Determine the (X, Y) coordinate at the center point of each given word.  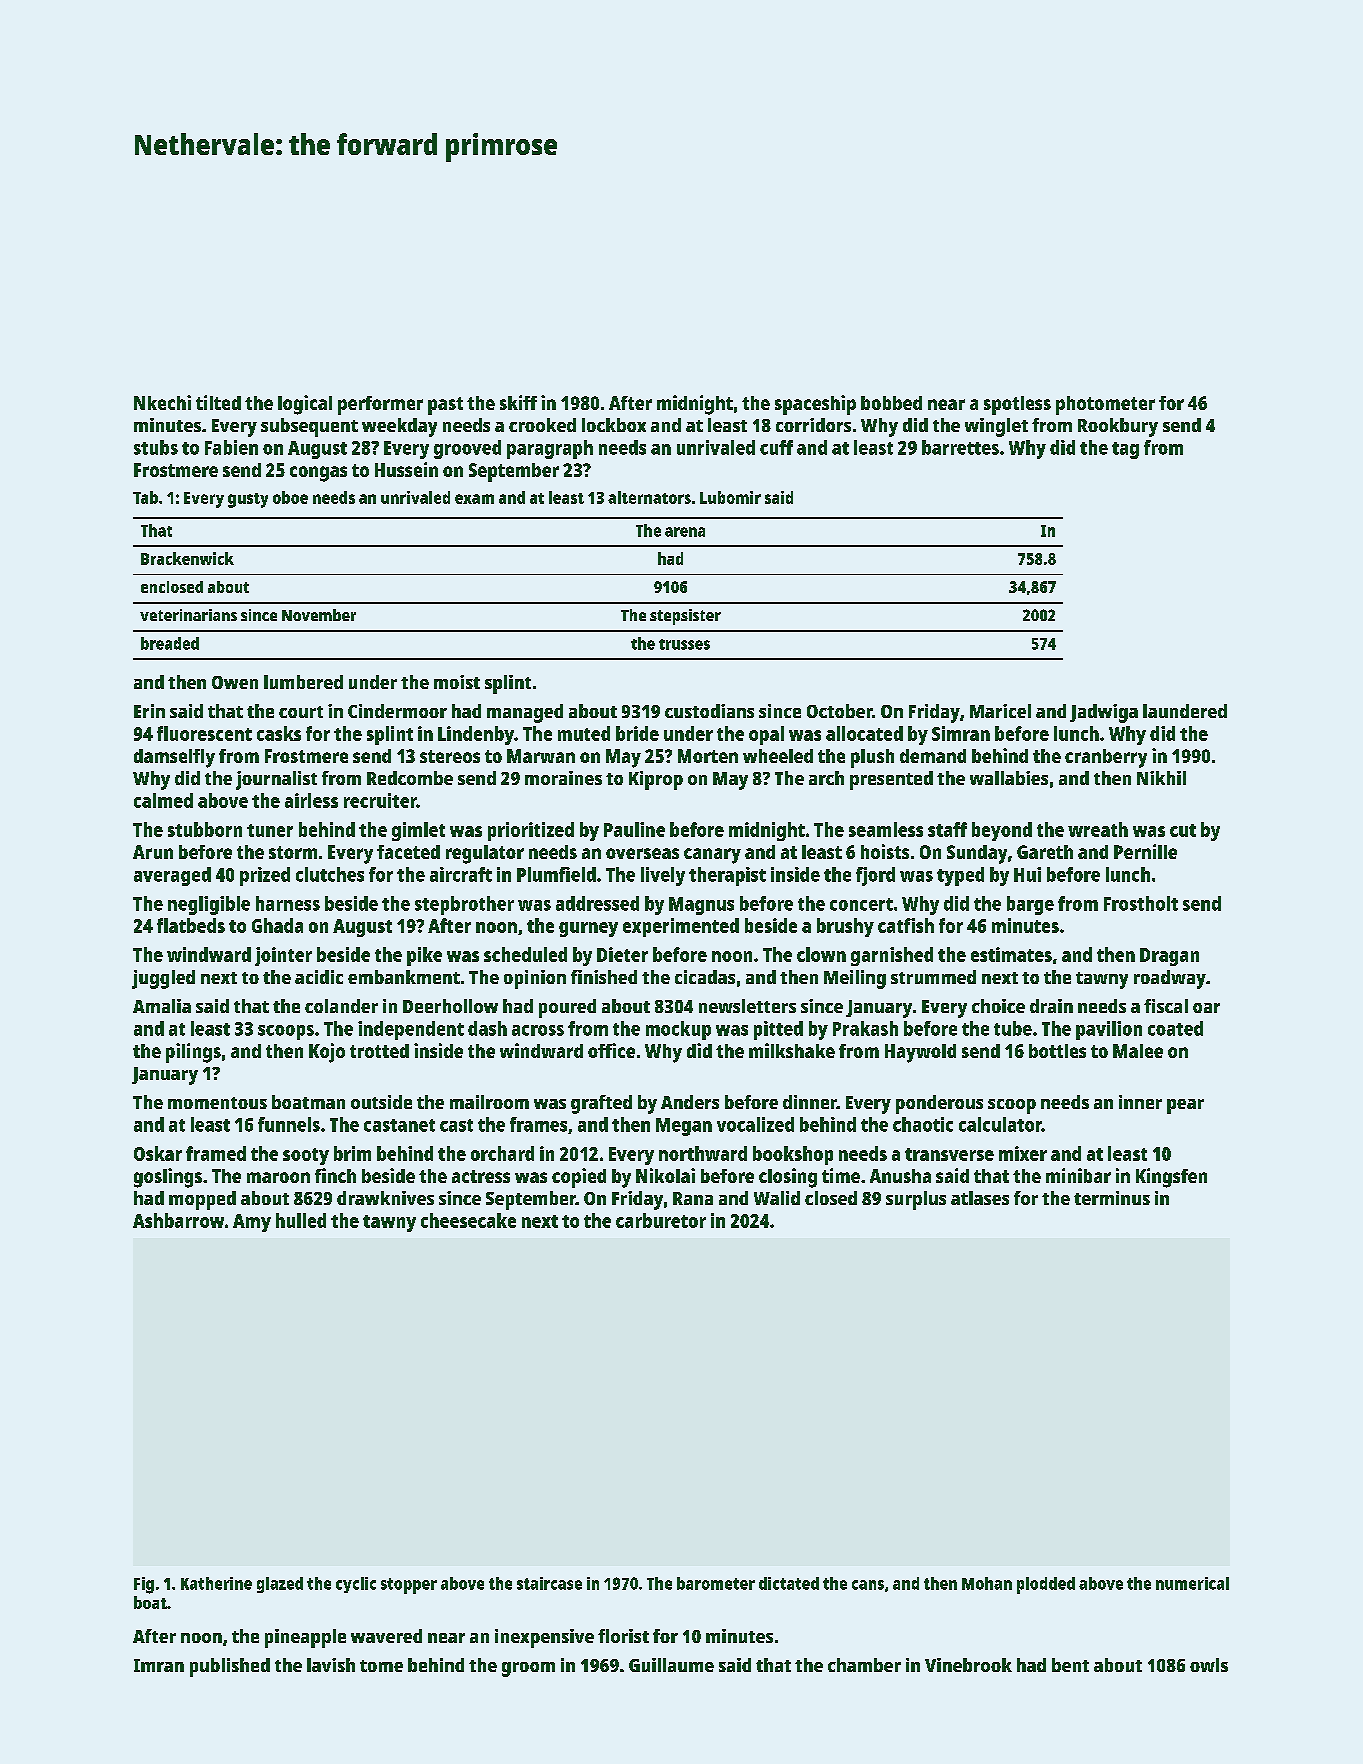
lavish (331, 1665)
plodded (1046, 1585)
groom (528, 1669)
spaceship (815, 405)
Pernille (1145, 851)
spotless (1017, 405)
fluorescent (204, 733)
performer (380, 405)
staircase (549, 1583)
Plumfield (556, 874)
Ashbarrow (178, 1220)
